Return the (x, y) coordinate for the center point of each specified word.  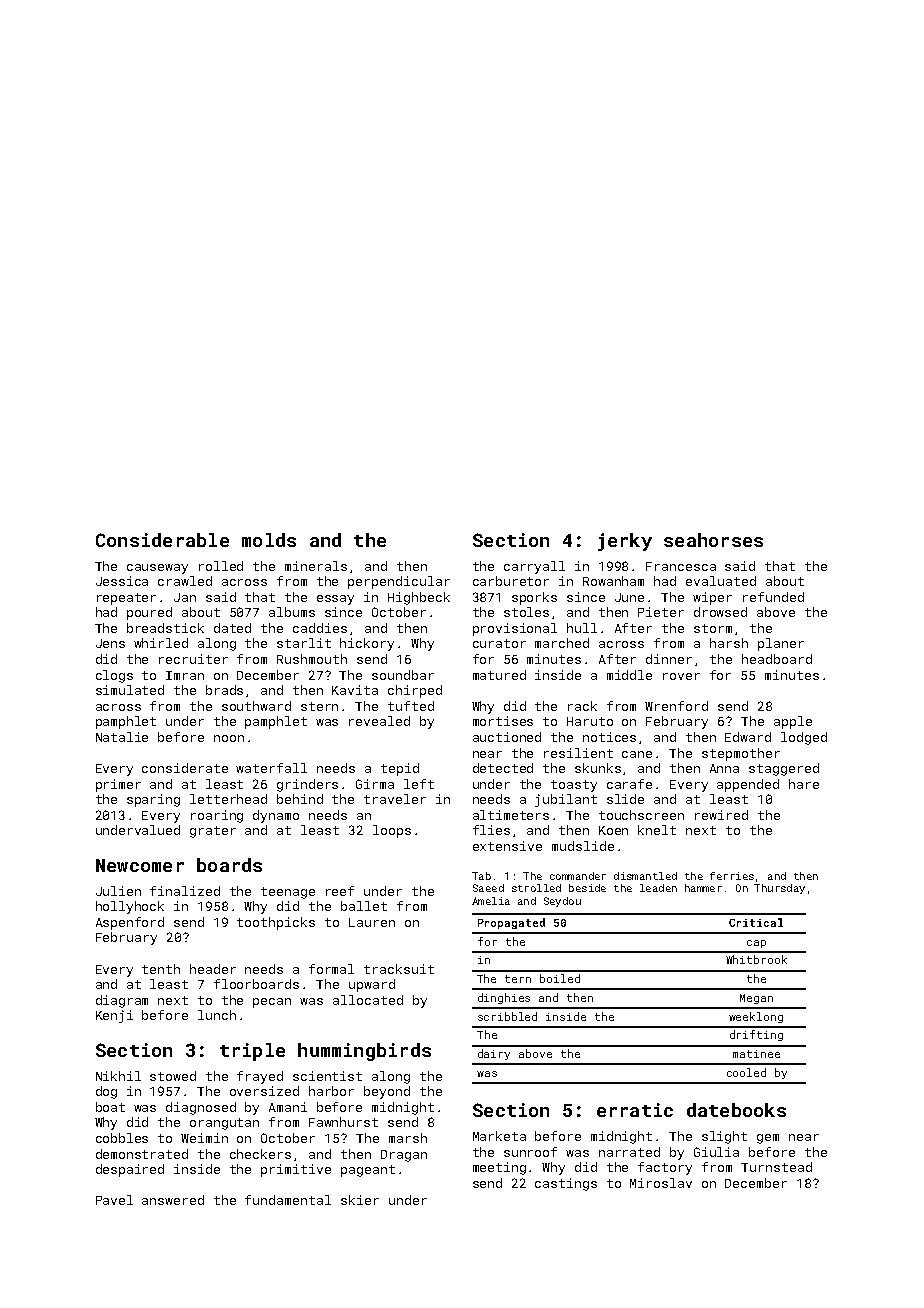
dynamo (276, 816)
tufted (411, 706)
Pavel (114, 1200)
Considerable (162, 540)
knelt (657, 830)
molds (269, 540)
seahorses (713, 540)
